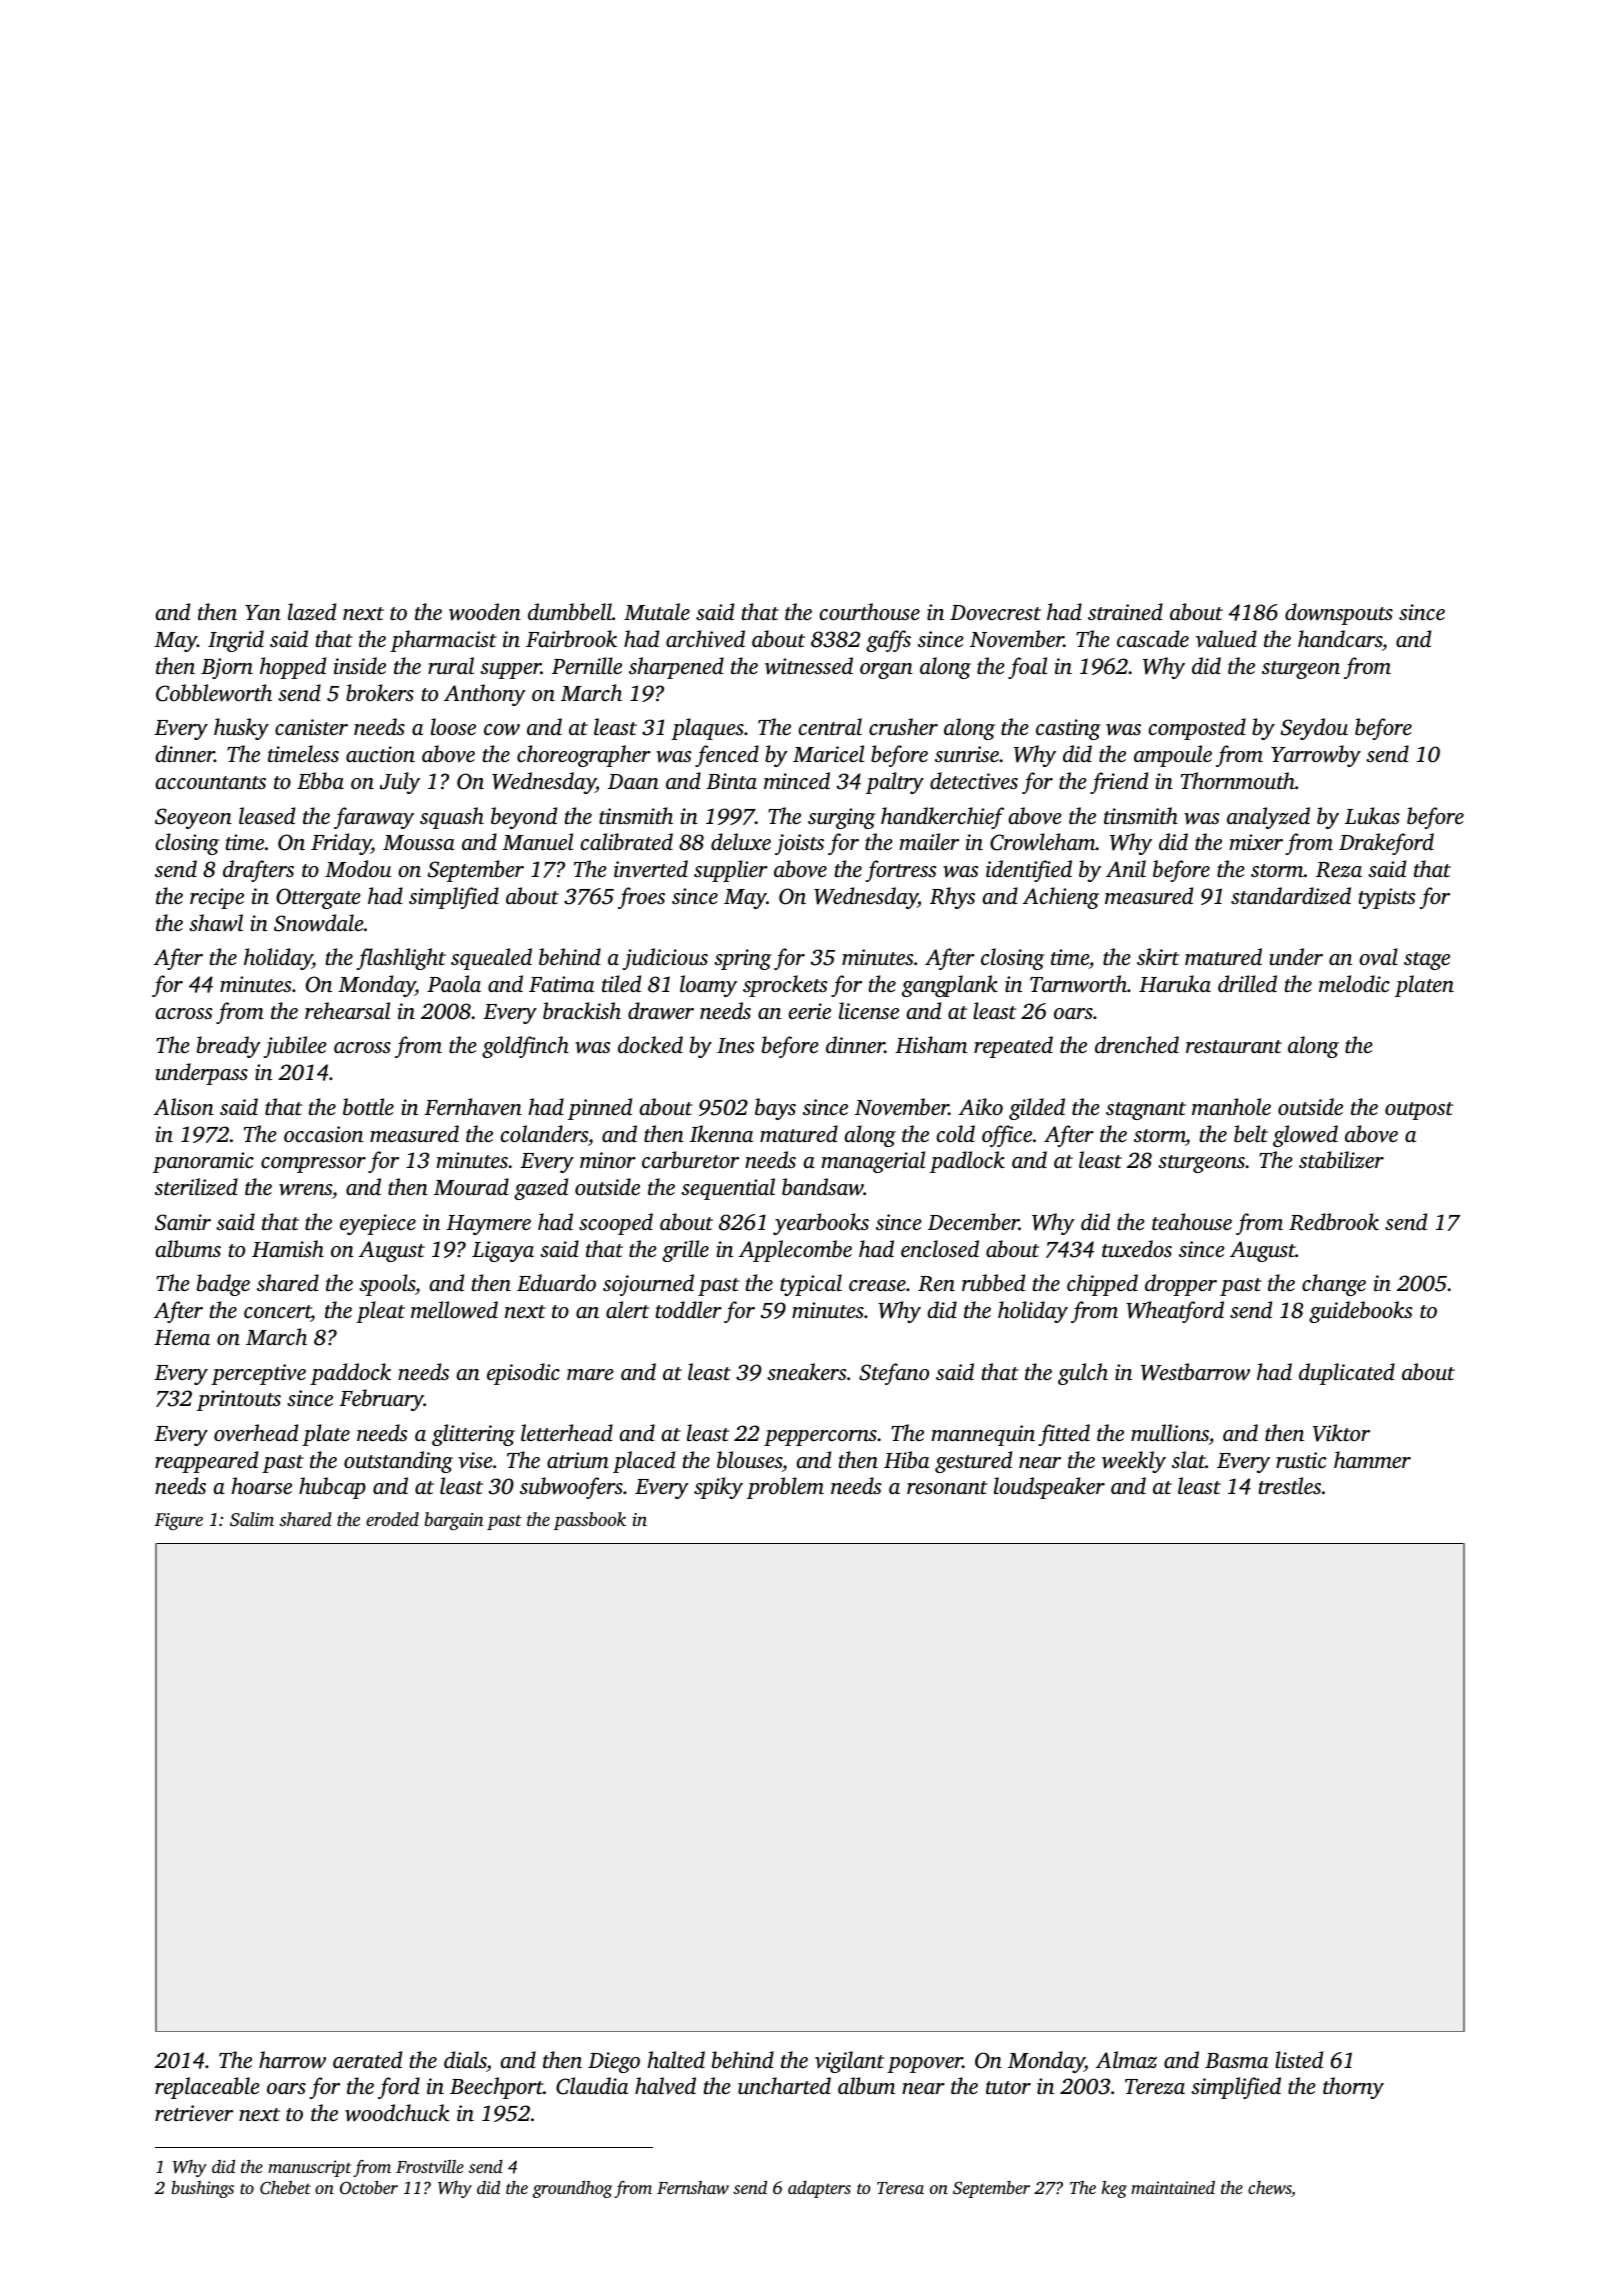 This document has width=1620, height=2292. Describe the element at coordinates (292, 2060) in the document. I see `harrow` at that location.
